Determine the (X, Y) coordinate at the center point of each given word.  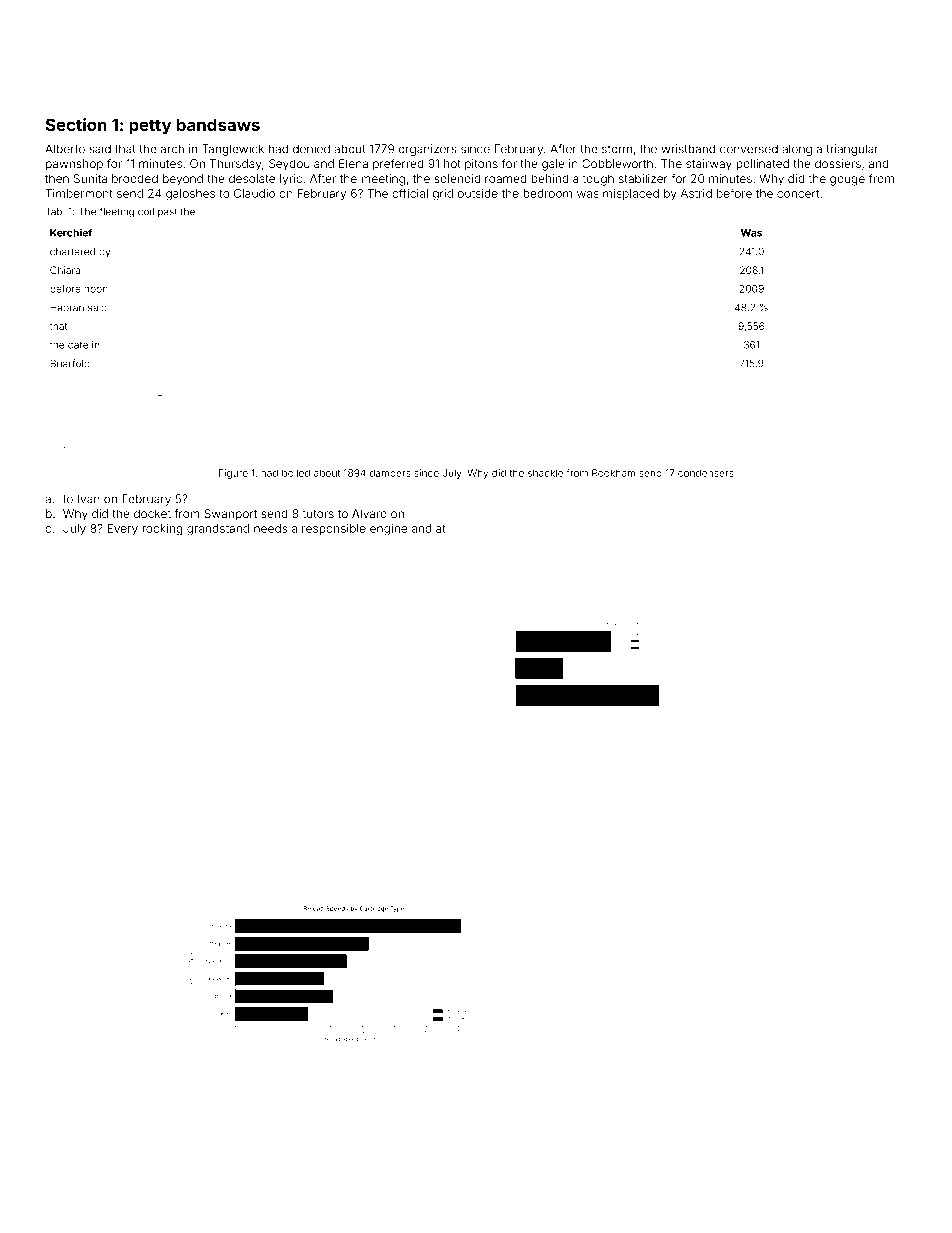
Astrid (696, 193)
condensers (706, 473)
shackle (545, 473)
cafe (78, 344)
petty (150, 127)
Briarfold (70, 363)
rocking (162, 530)
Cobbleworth (617, 163)
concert (798, 193)
